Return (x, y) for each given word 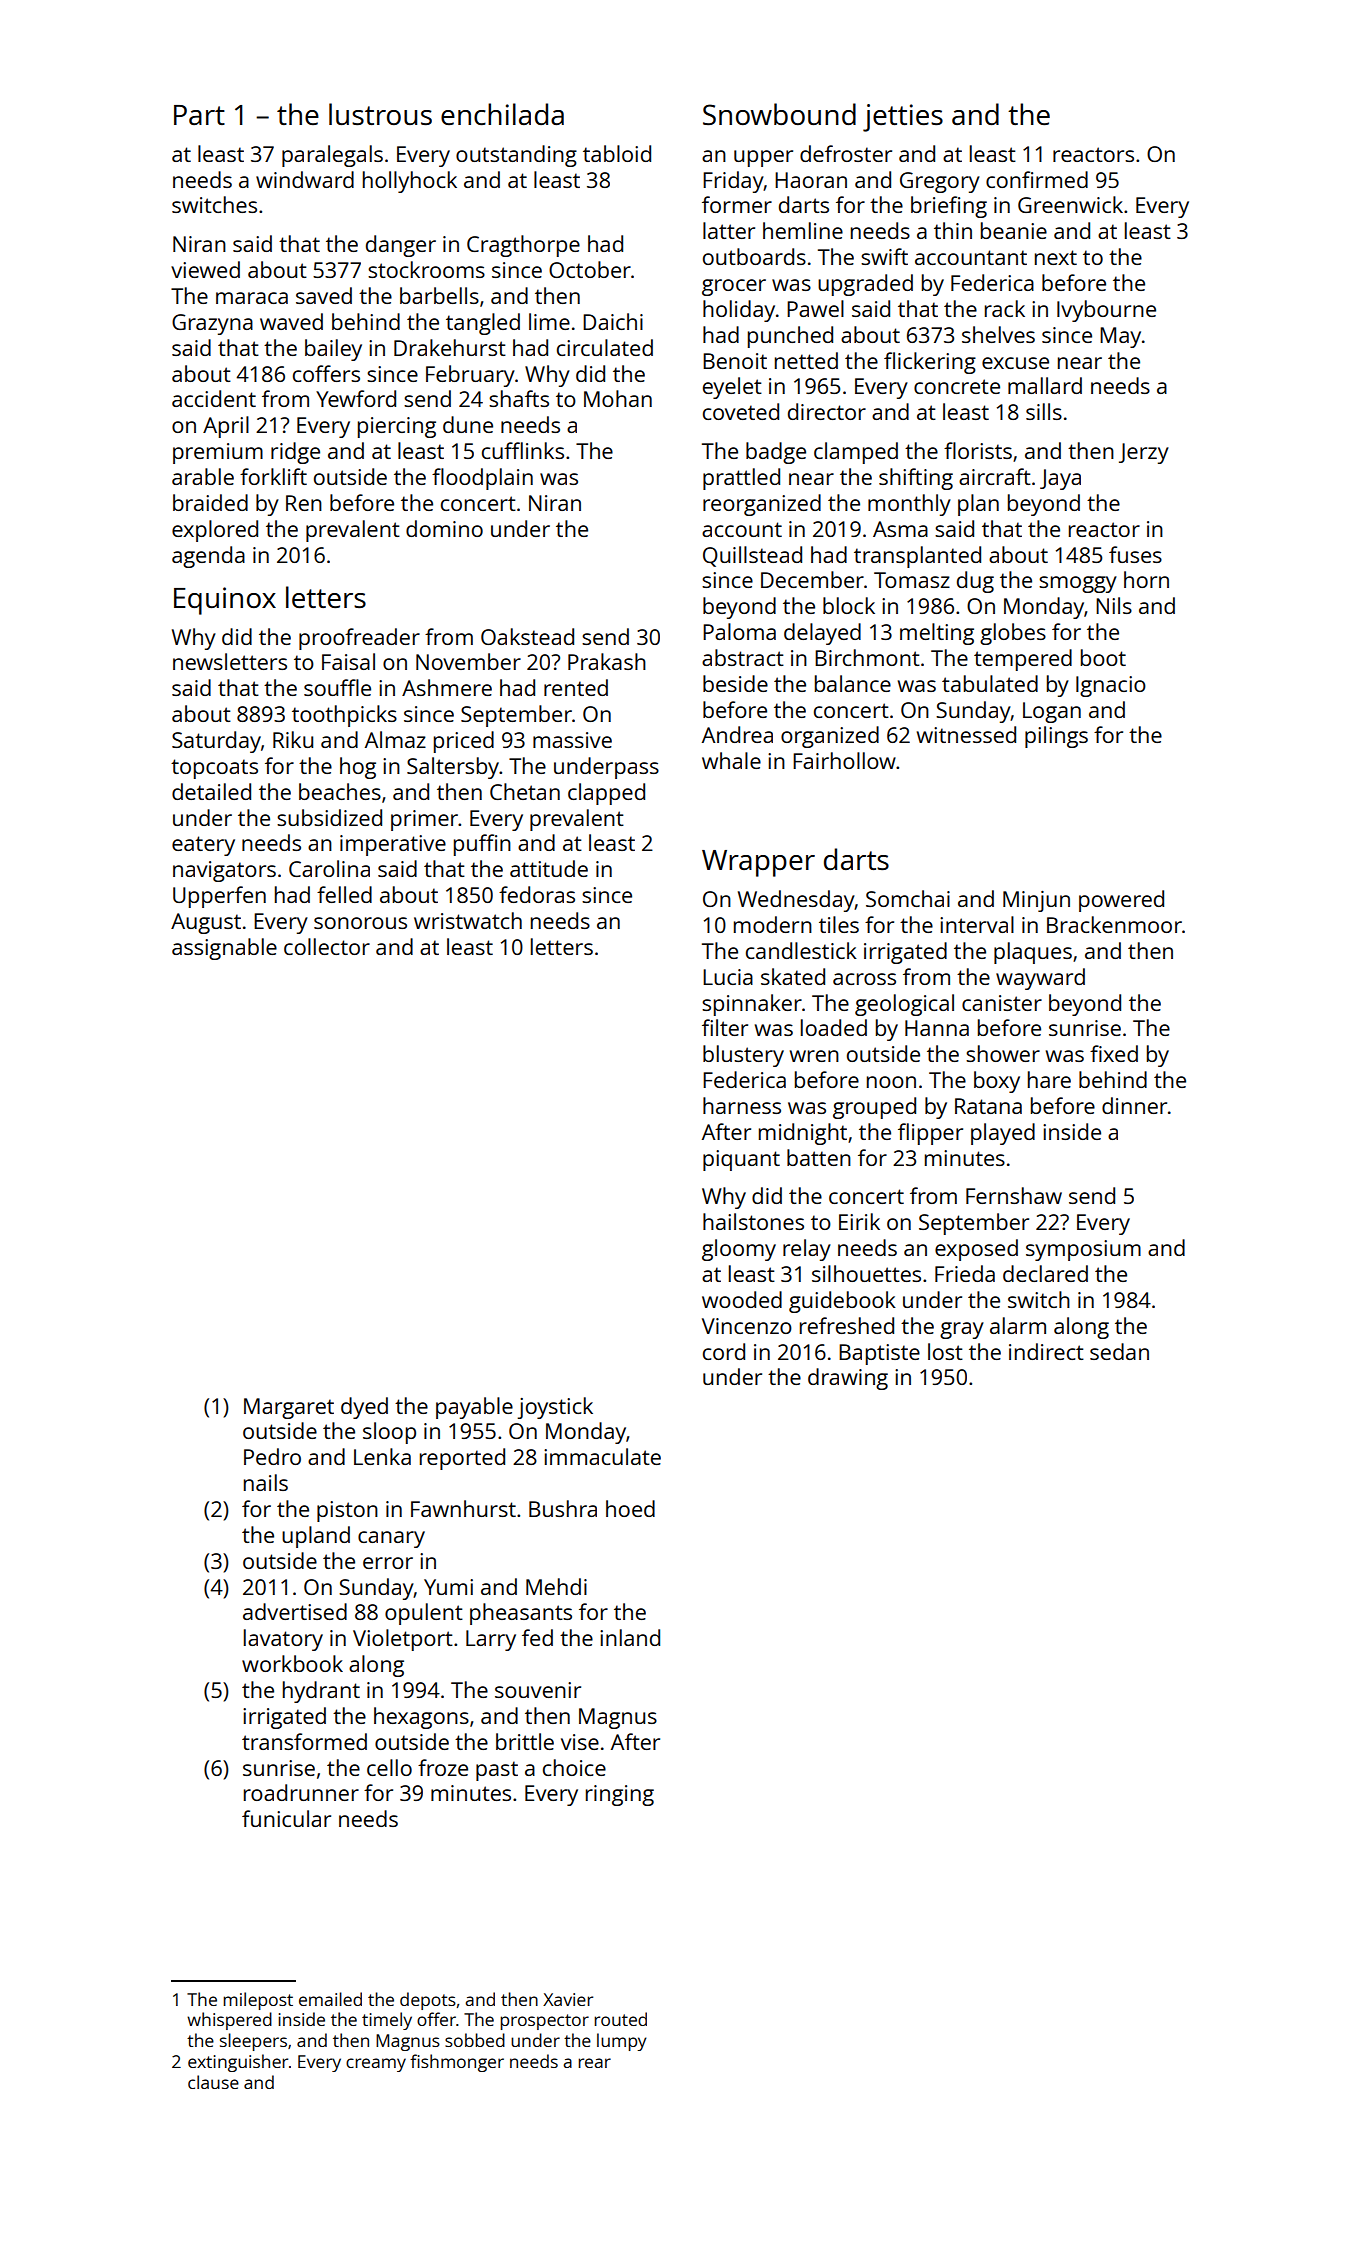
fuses (1135, 554)
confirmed (1037, 179)
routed (620, 2019)
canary (391, 1539)
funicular (286, 1818)
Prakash (607, 661)
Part (199, 115)
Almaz (395, 739)
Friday (733, 182)
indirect (1046, 1351)
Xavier (568, 1999)
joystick (555, 1408)
